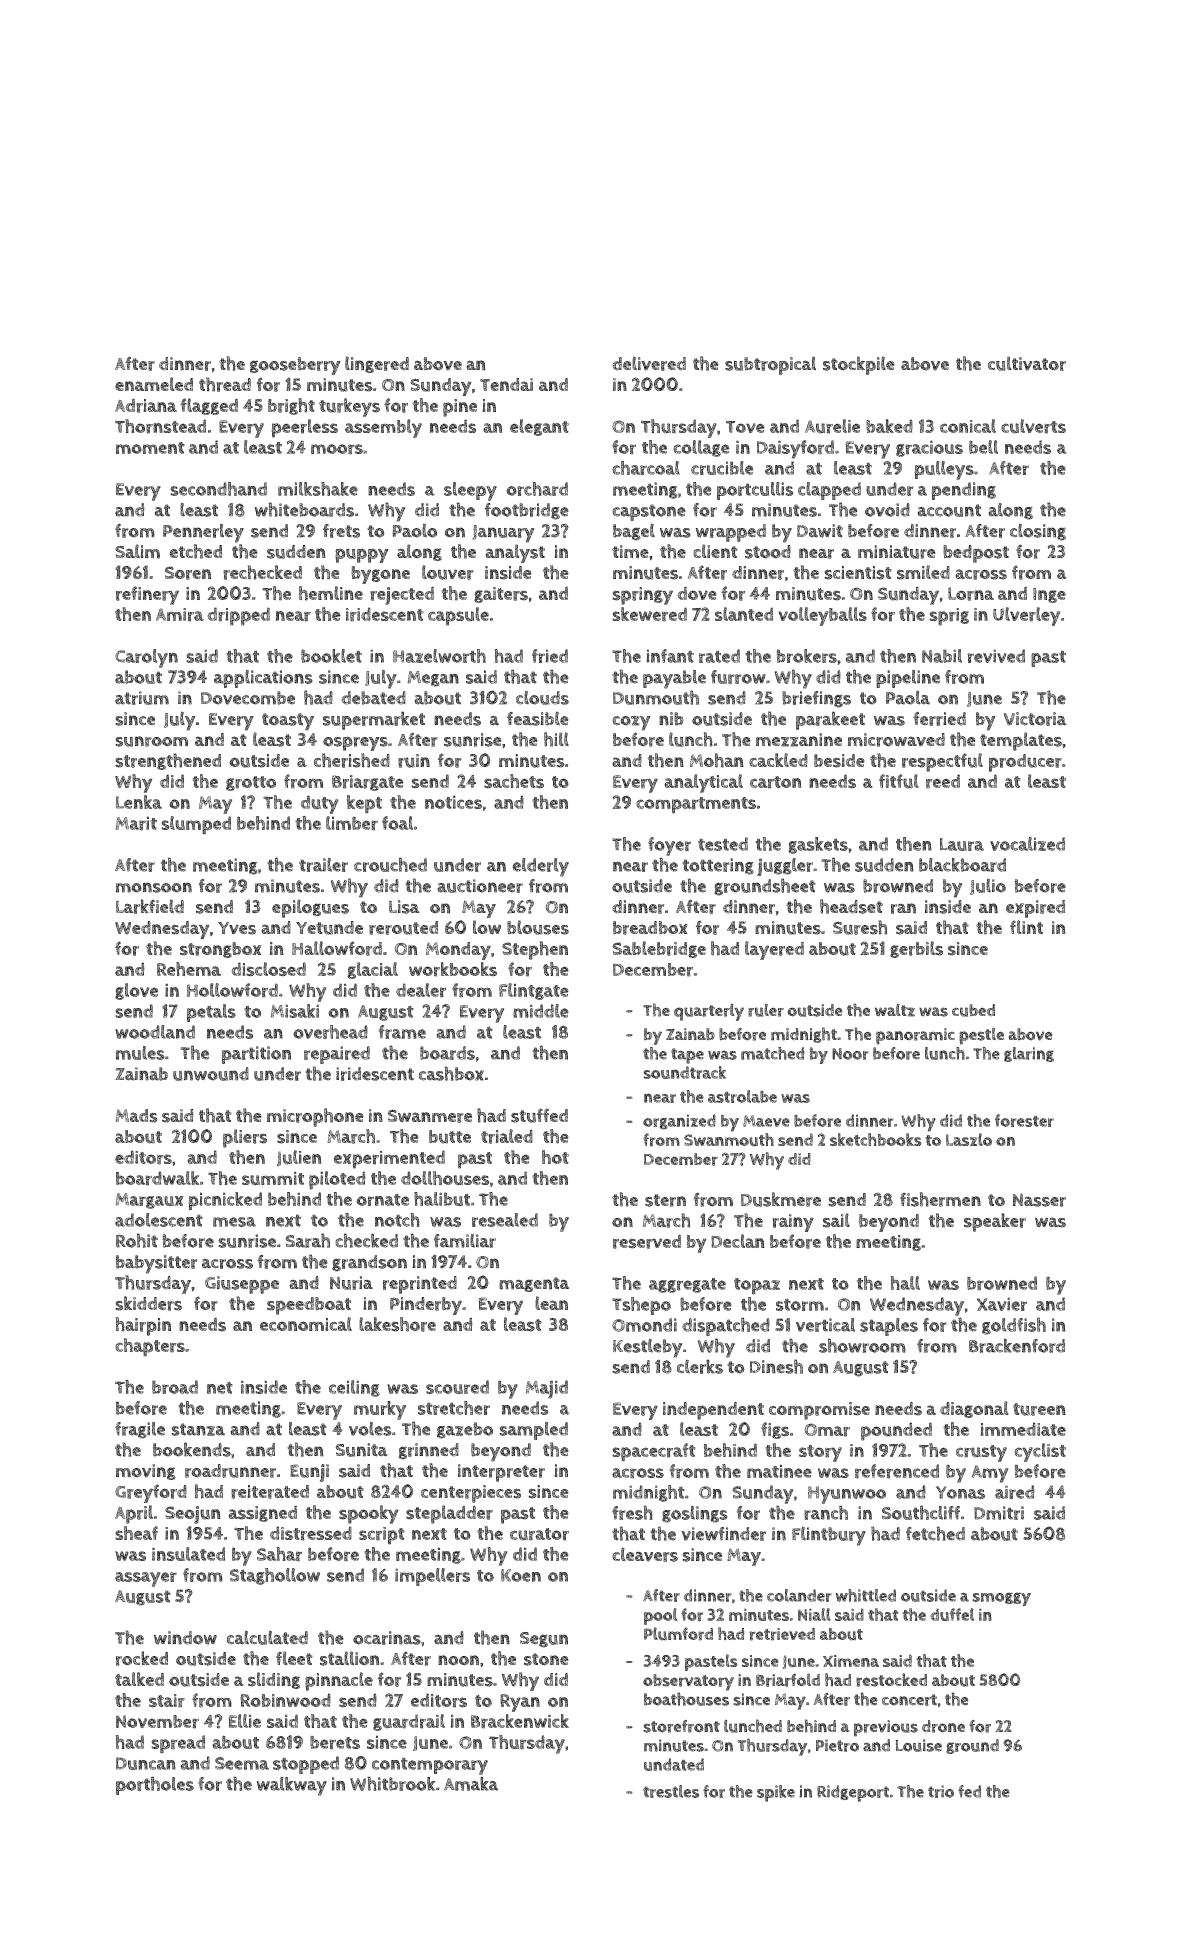 This document has width=1181, height=1944. I want to click on expired, so click(1035, 909).
